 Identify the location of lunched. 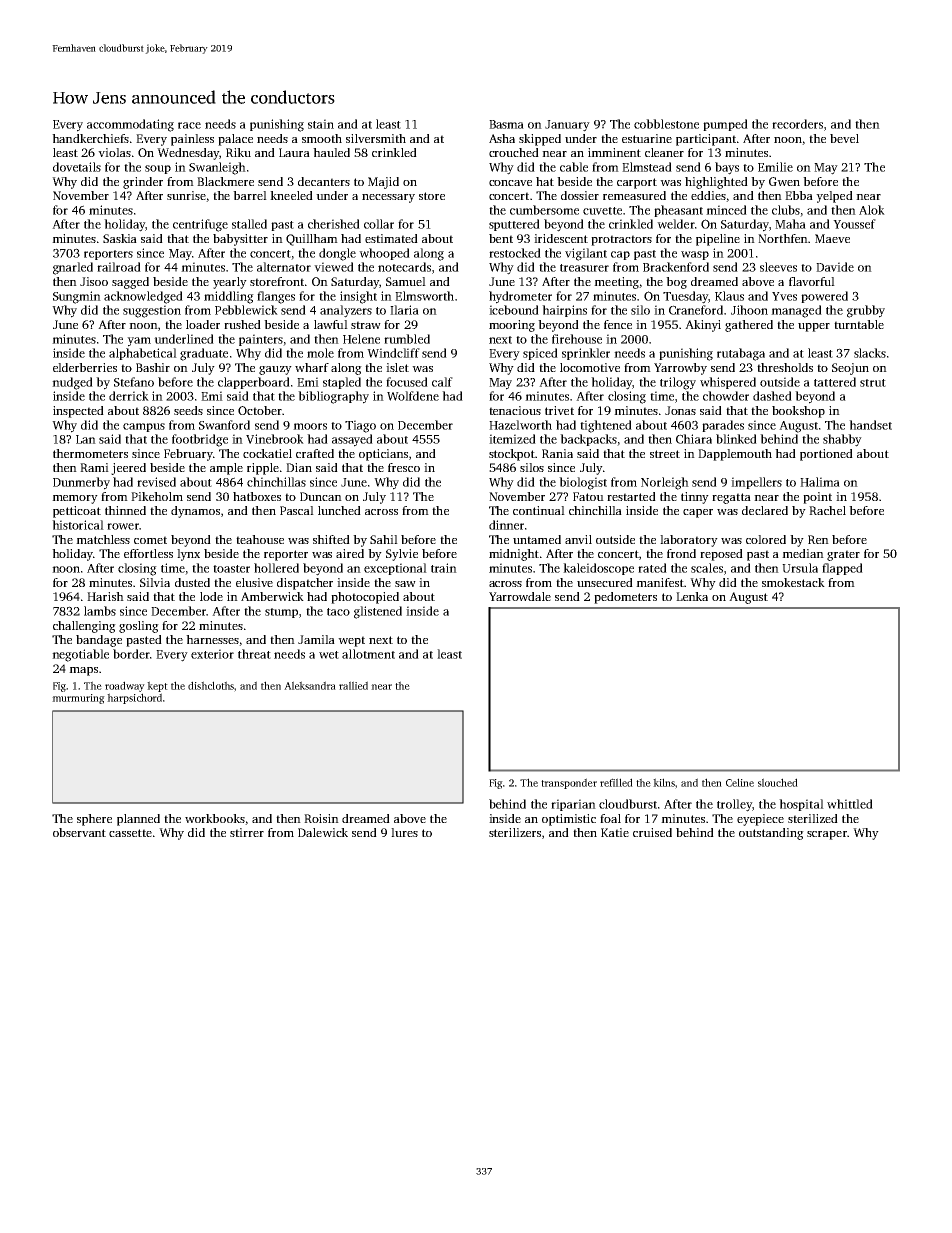
(339, 510).
